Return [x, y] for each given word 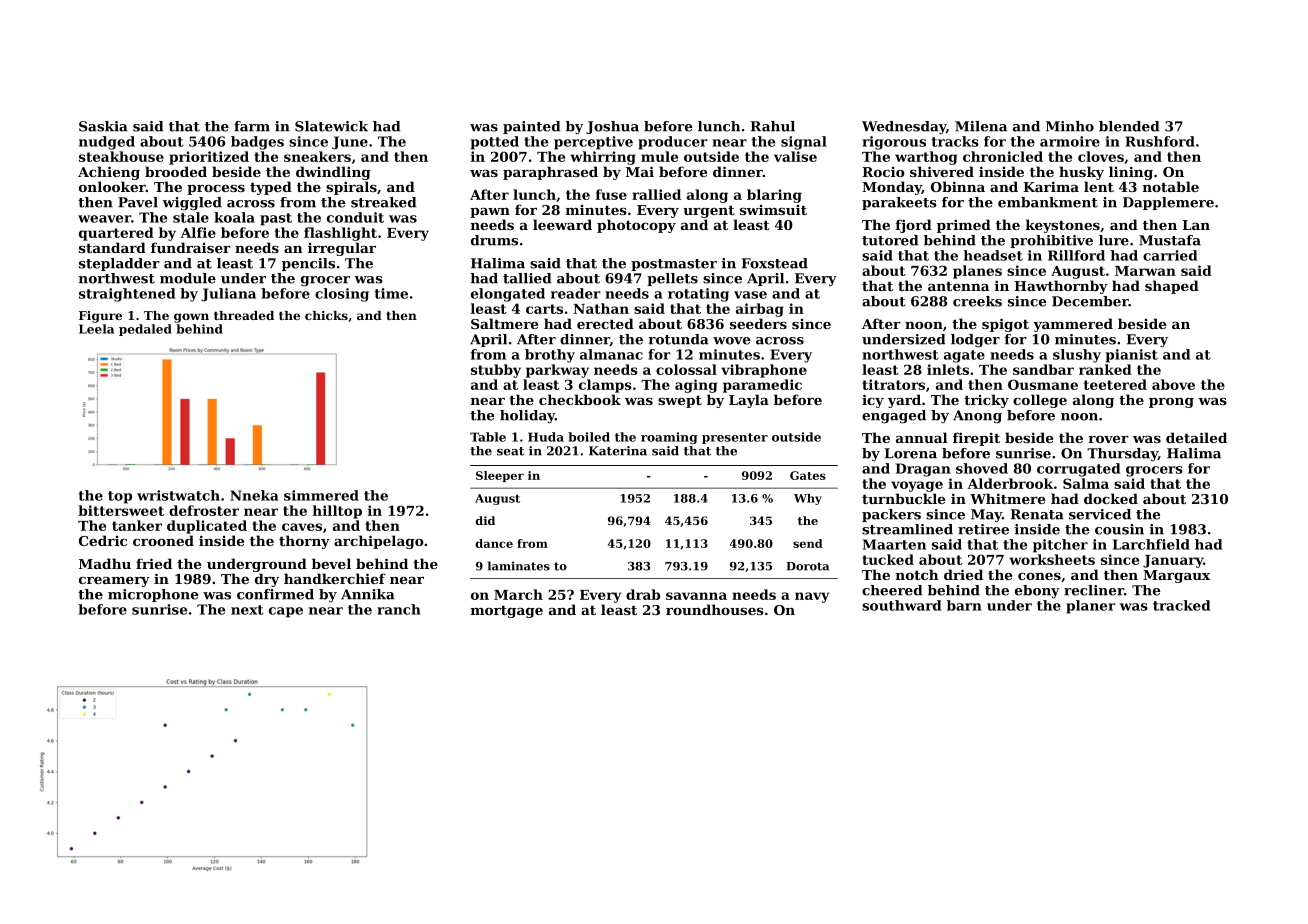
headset [993, 255]
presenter [735, 438]
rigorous [894, 143]
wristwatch [178, 495]
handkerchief [335, 578]
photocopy [636, 226]
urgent [709, 212]
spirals [351, 188]
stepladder [119, 264]
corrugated [1078, 470]
